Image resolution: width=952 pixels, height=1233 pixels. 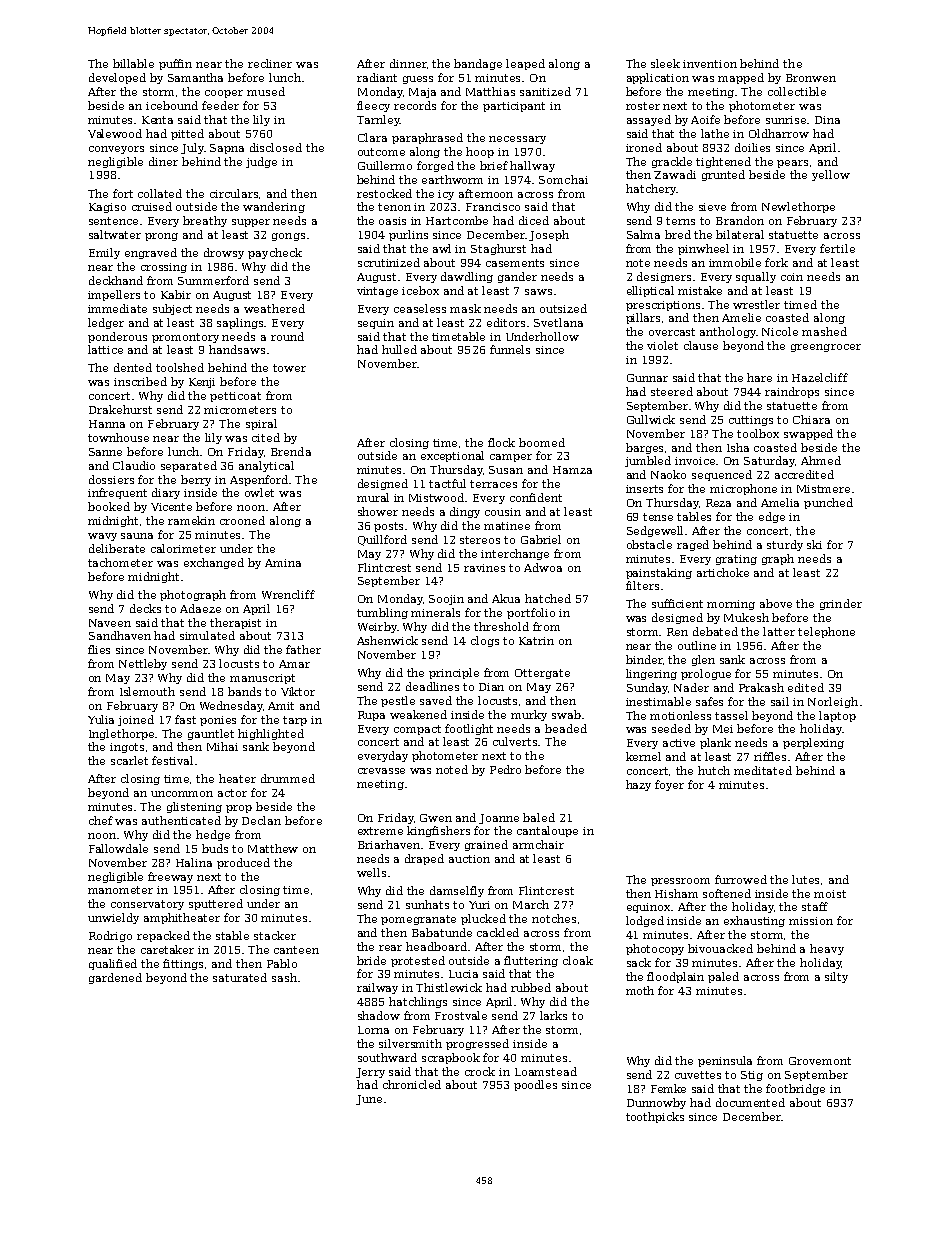 I want to click on leaped, so click(x=525, y=64).
